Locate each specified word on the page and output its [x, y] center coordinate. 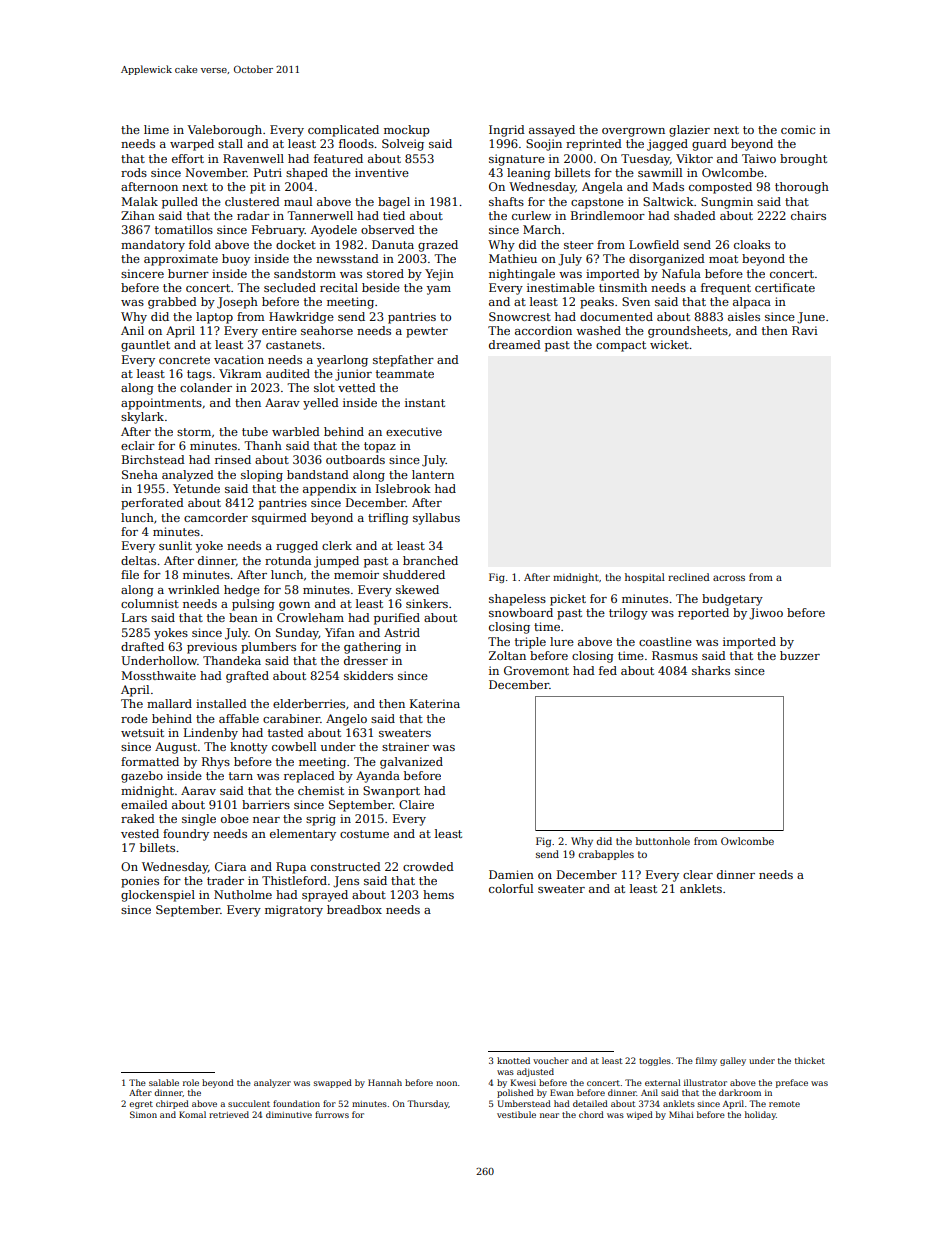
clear [698, 874]
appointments [161, 404]
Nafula [681, 273]
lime [156, 129]
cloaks [752, 244]
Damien [511, 874]
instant [425, 402]
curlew [531, 215]
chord [591, 1114]
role [191, 1082]
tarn [241, 776]
